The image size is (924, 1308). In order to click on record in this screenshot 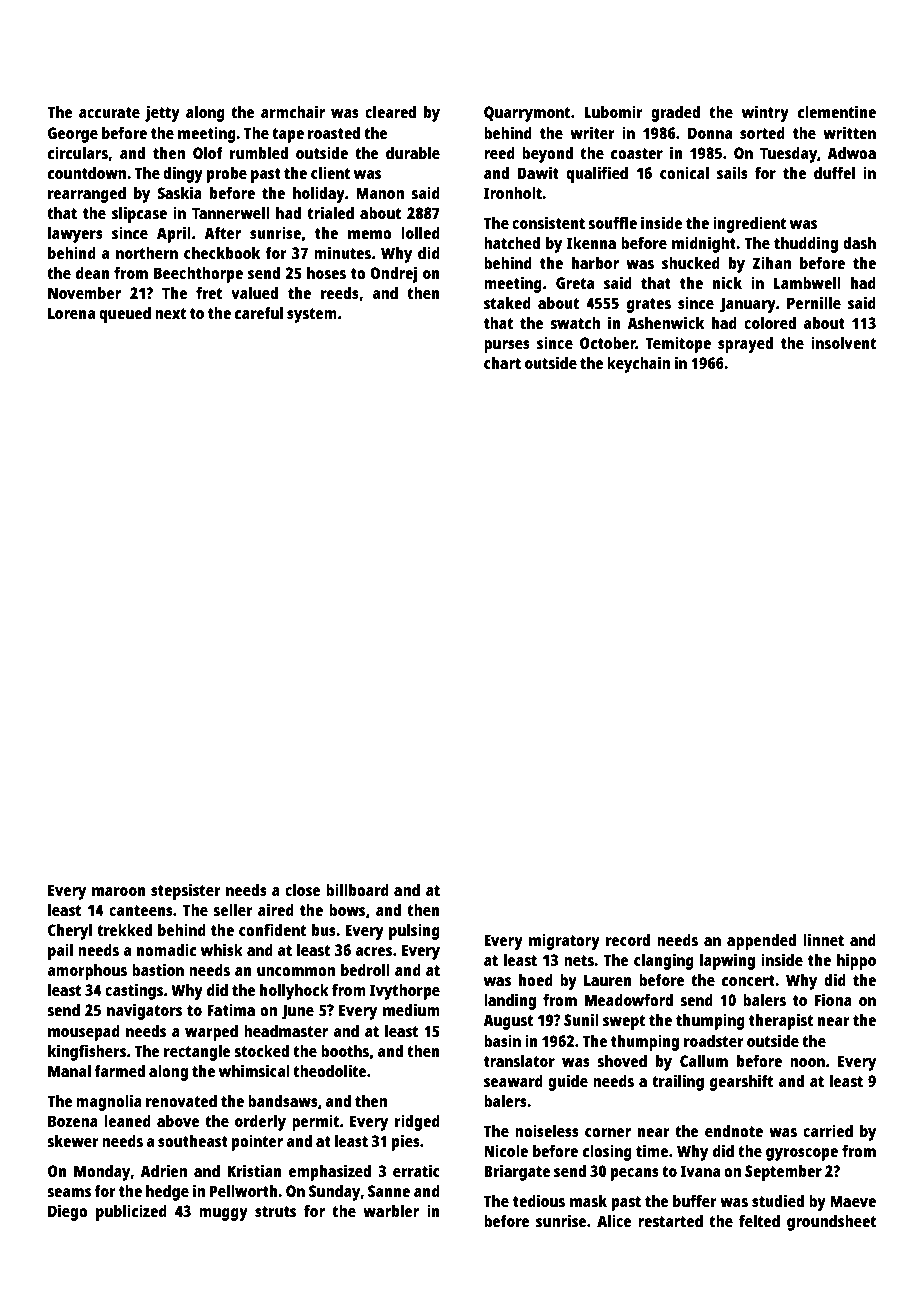, I will do `click(628, 940)`.
